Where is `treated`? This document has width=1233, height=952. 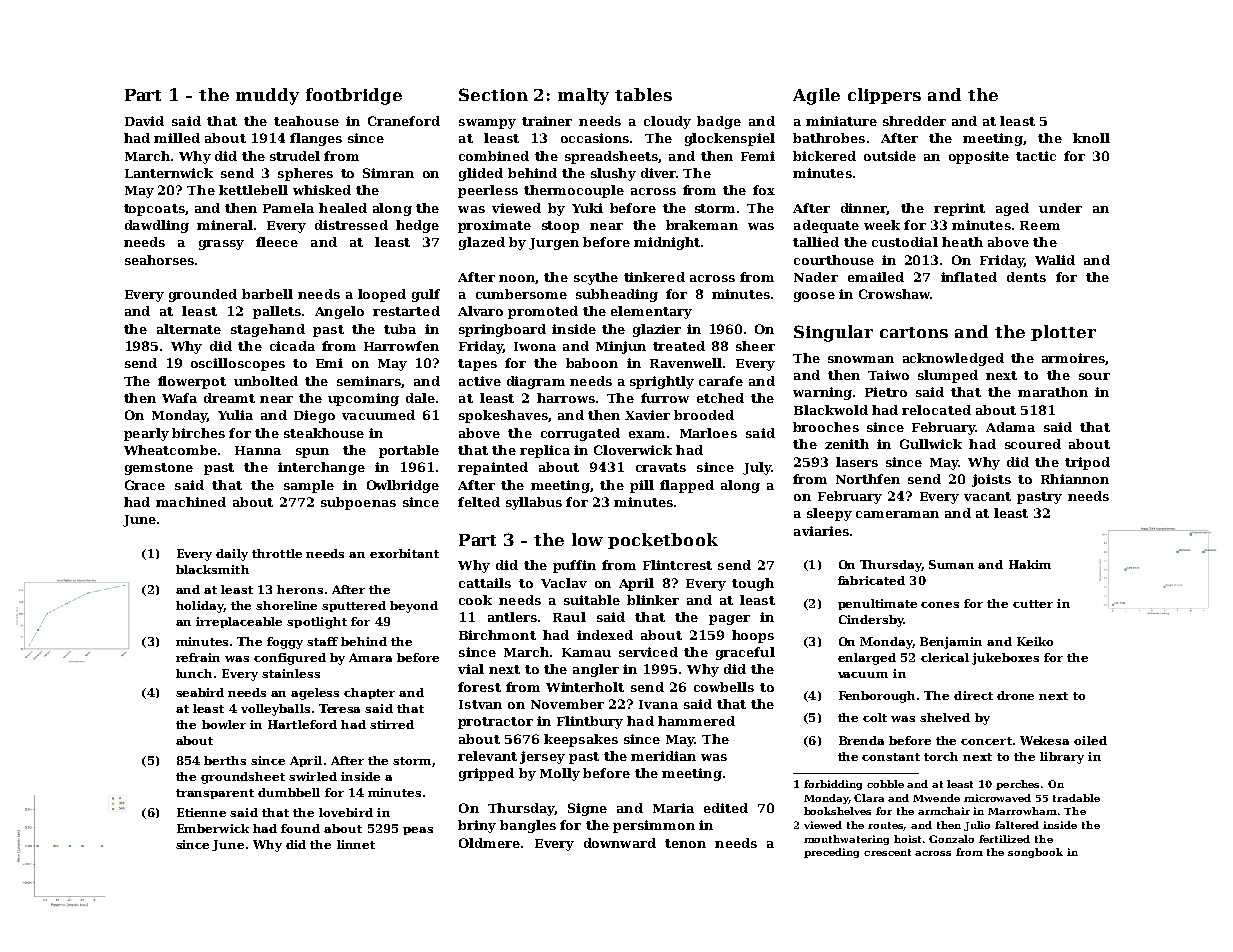 treated is located at coordinates (679, 346).
